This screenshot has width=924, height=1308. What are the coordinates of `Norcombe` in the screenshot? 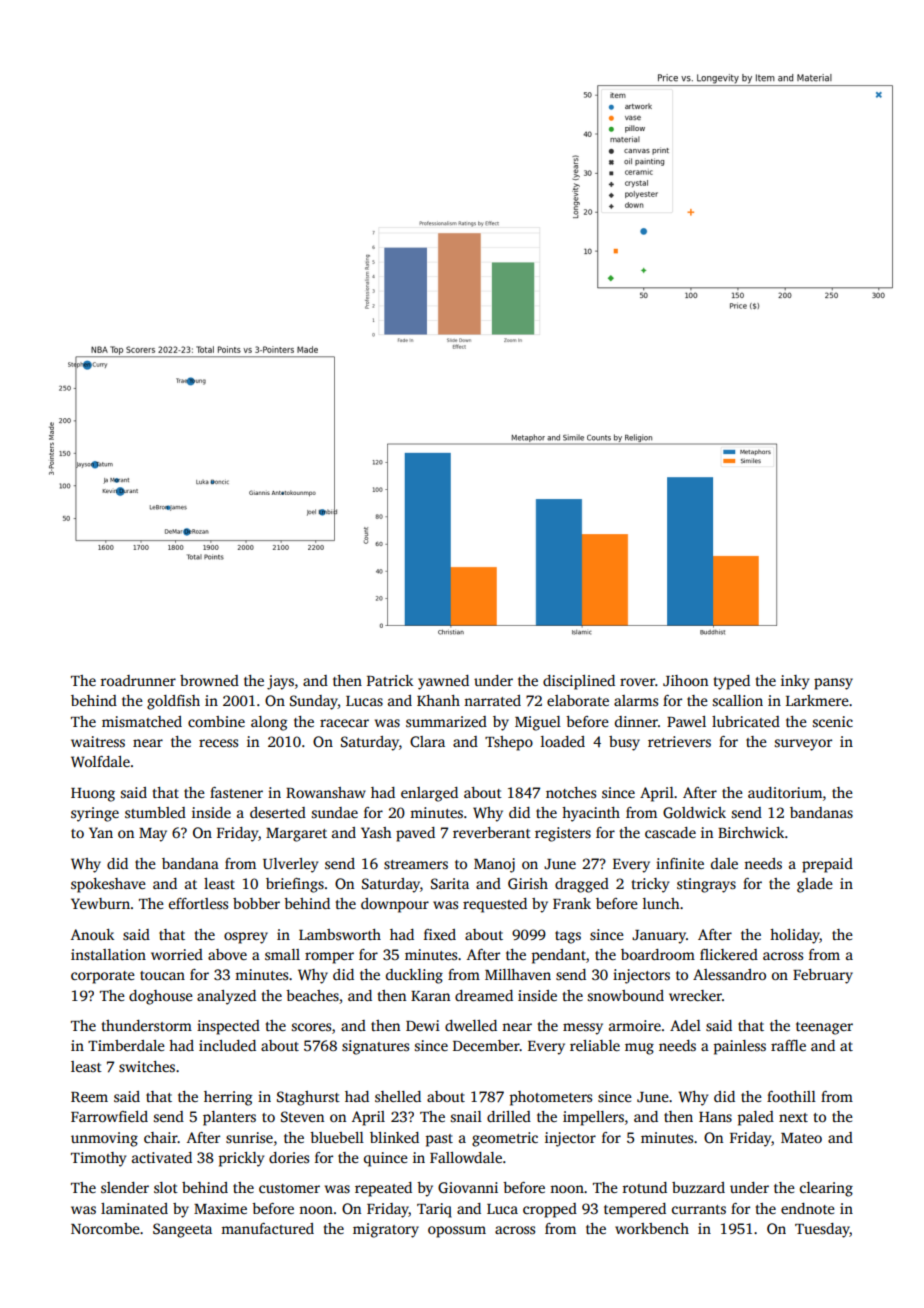 It's located at (105, 1228).
